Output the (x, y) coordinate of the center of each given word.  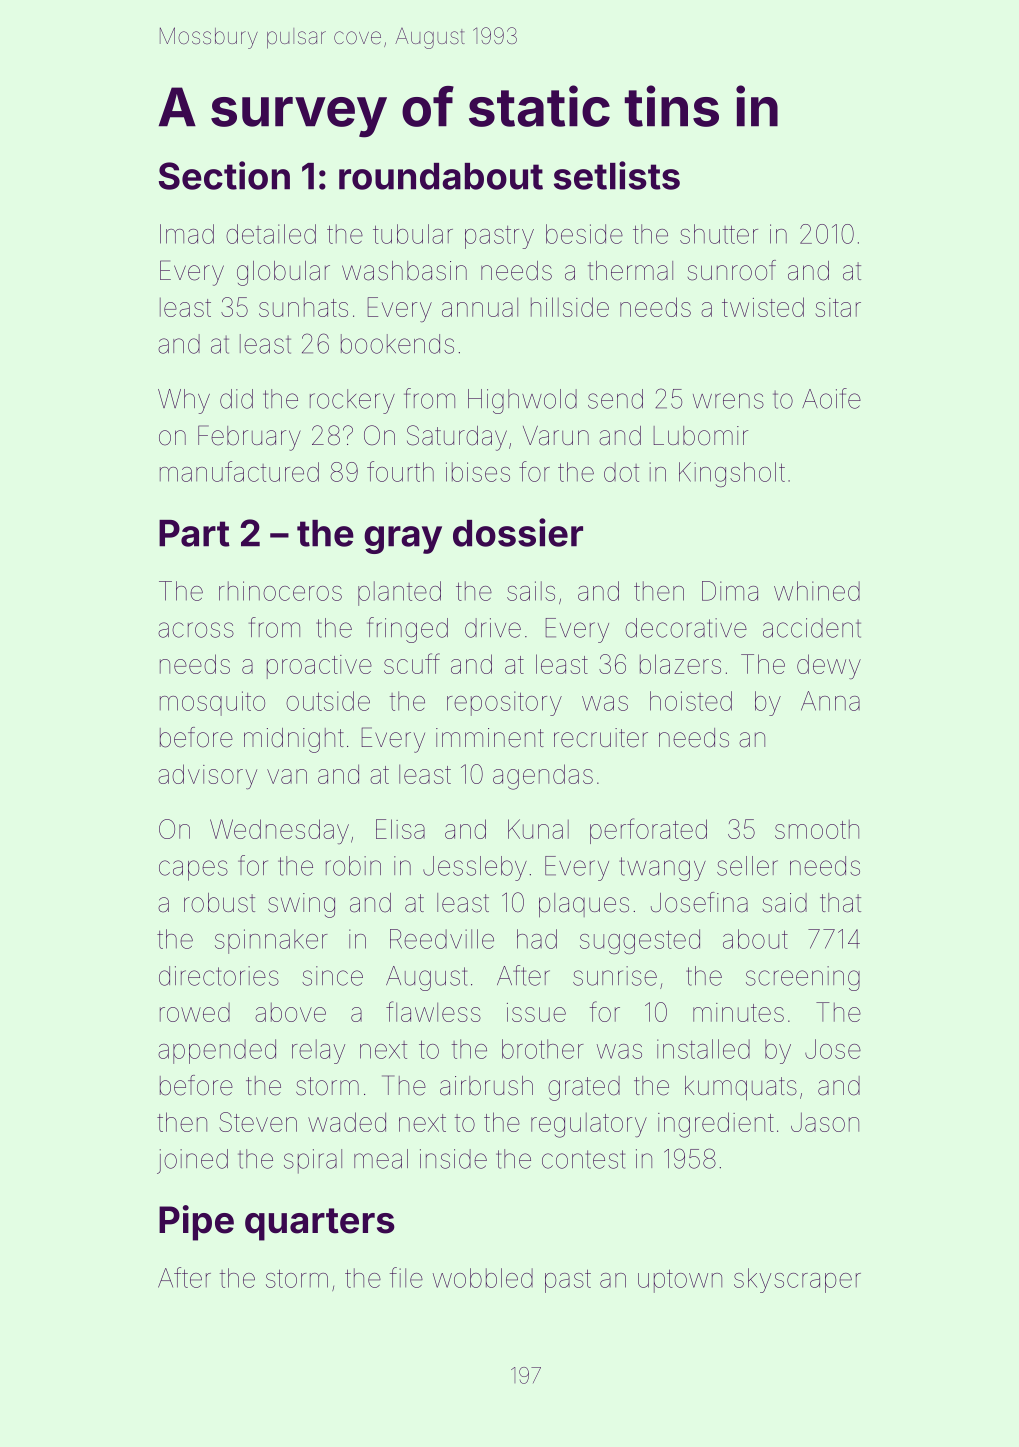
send (615, 399)
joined (192, 1161)
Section (224, 175)
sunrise (615, 976)
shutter (719, 234)
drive (493, 628)
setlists (617, 175)
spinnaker (271, 941)
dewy (829, 666)
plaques (584, 905)
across (196, 630)
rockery (352, 401)
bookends (397, 344)
